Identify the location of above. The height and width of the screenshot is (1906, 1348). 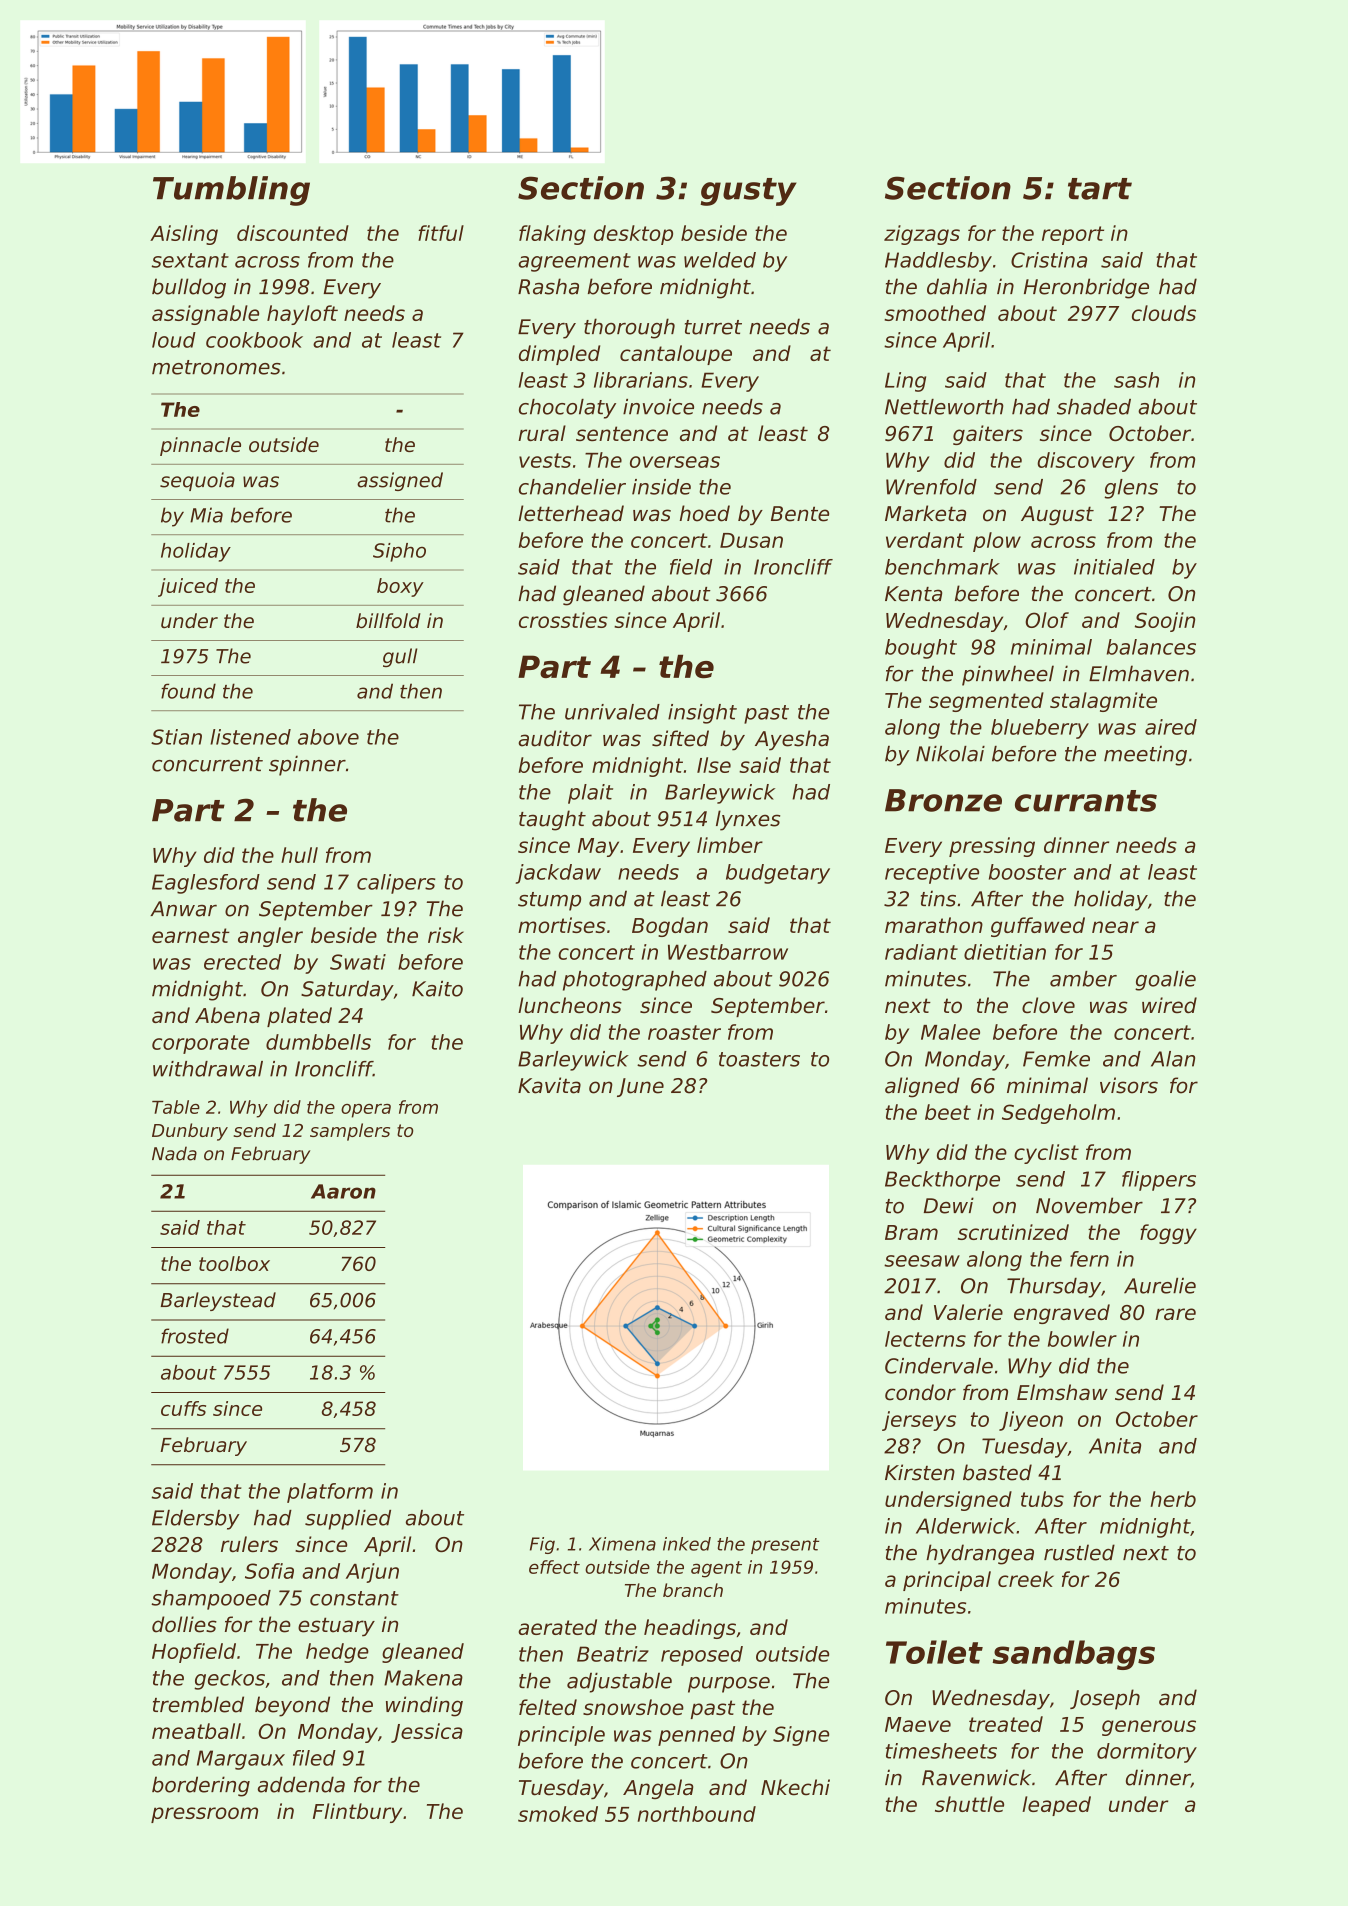
(328, 737).
